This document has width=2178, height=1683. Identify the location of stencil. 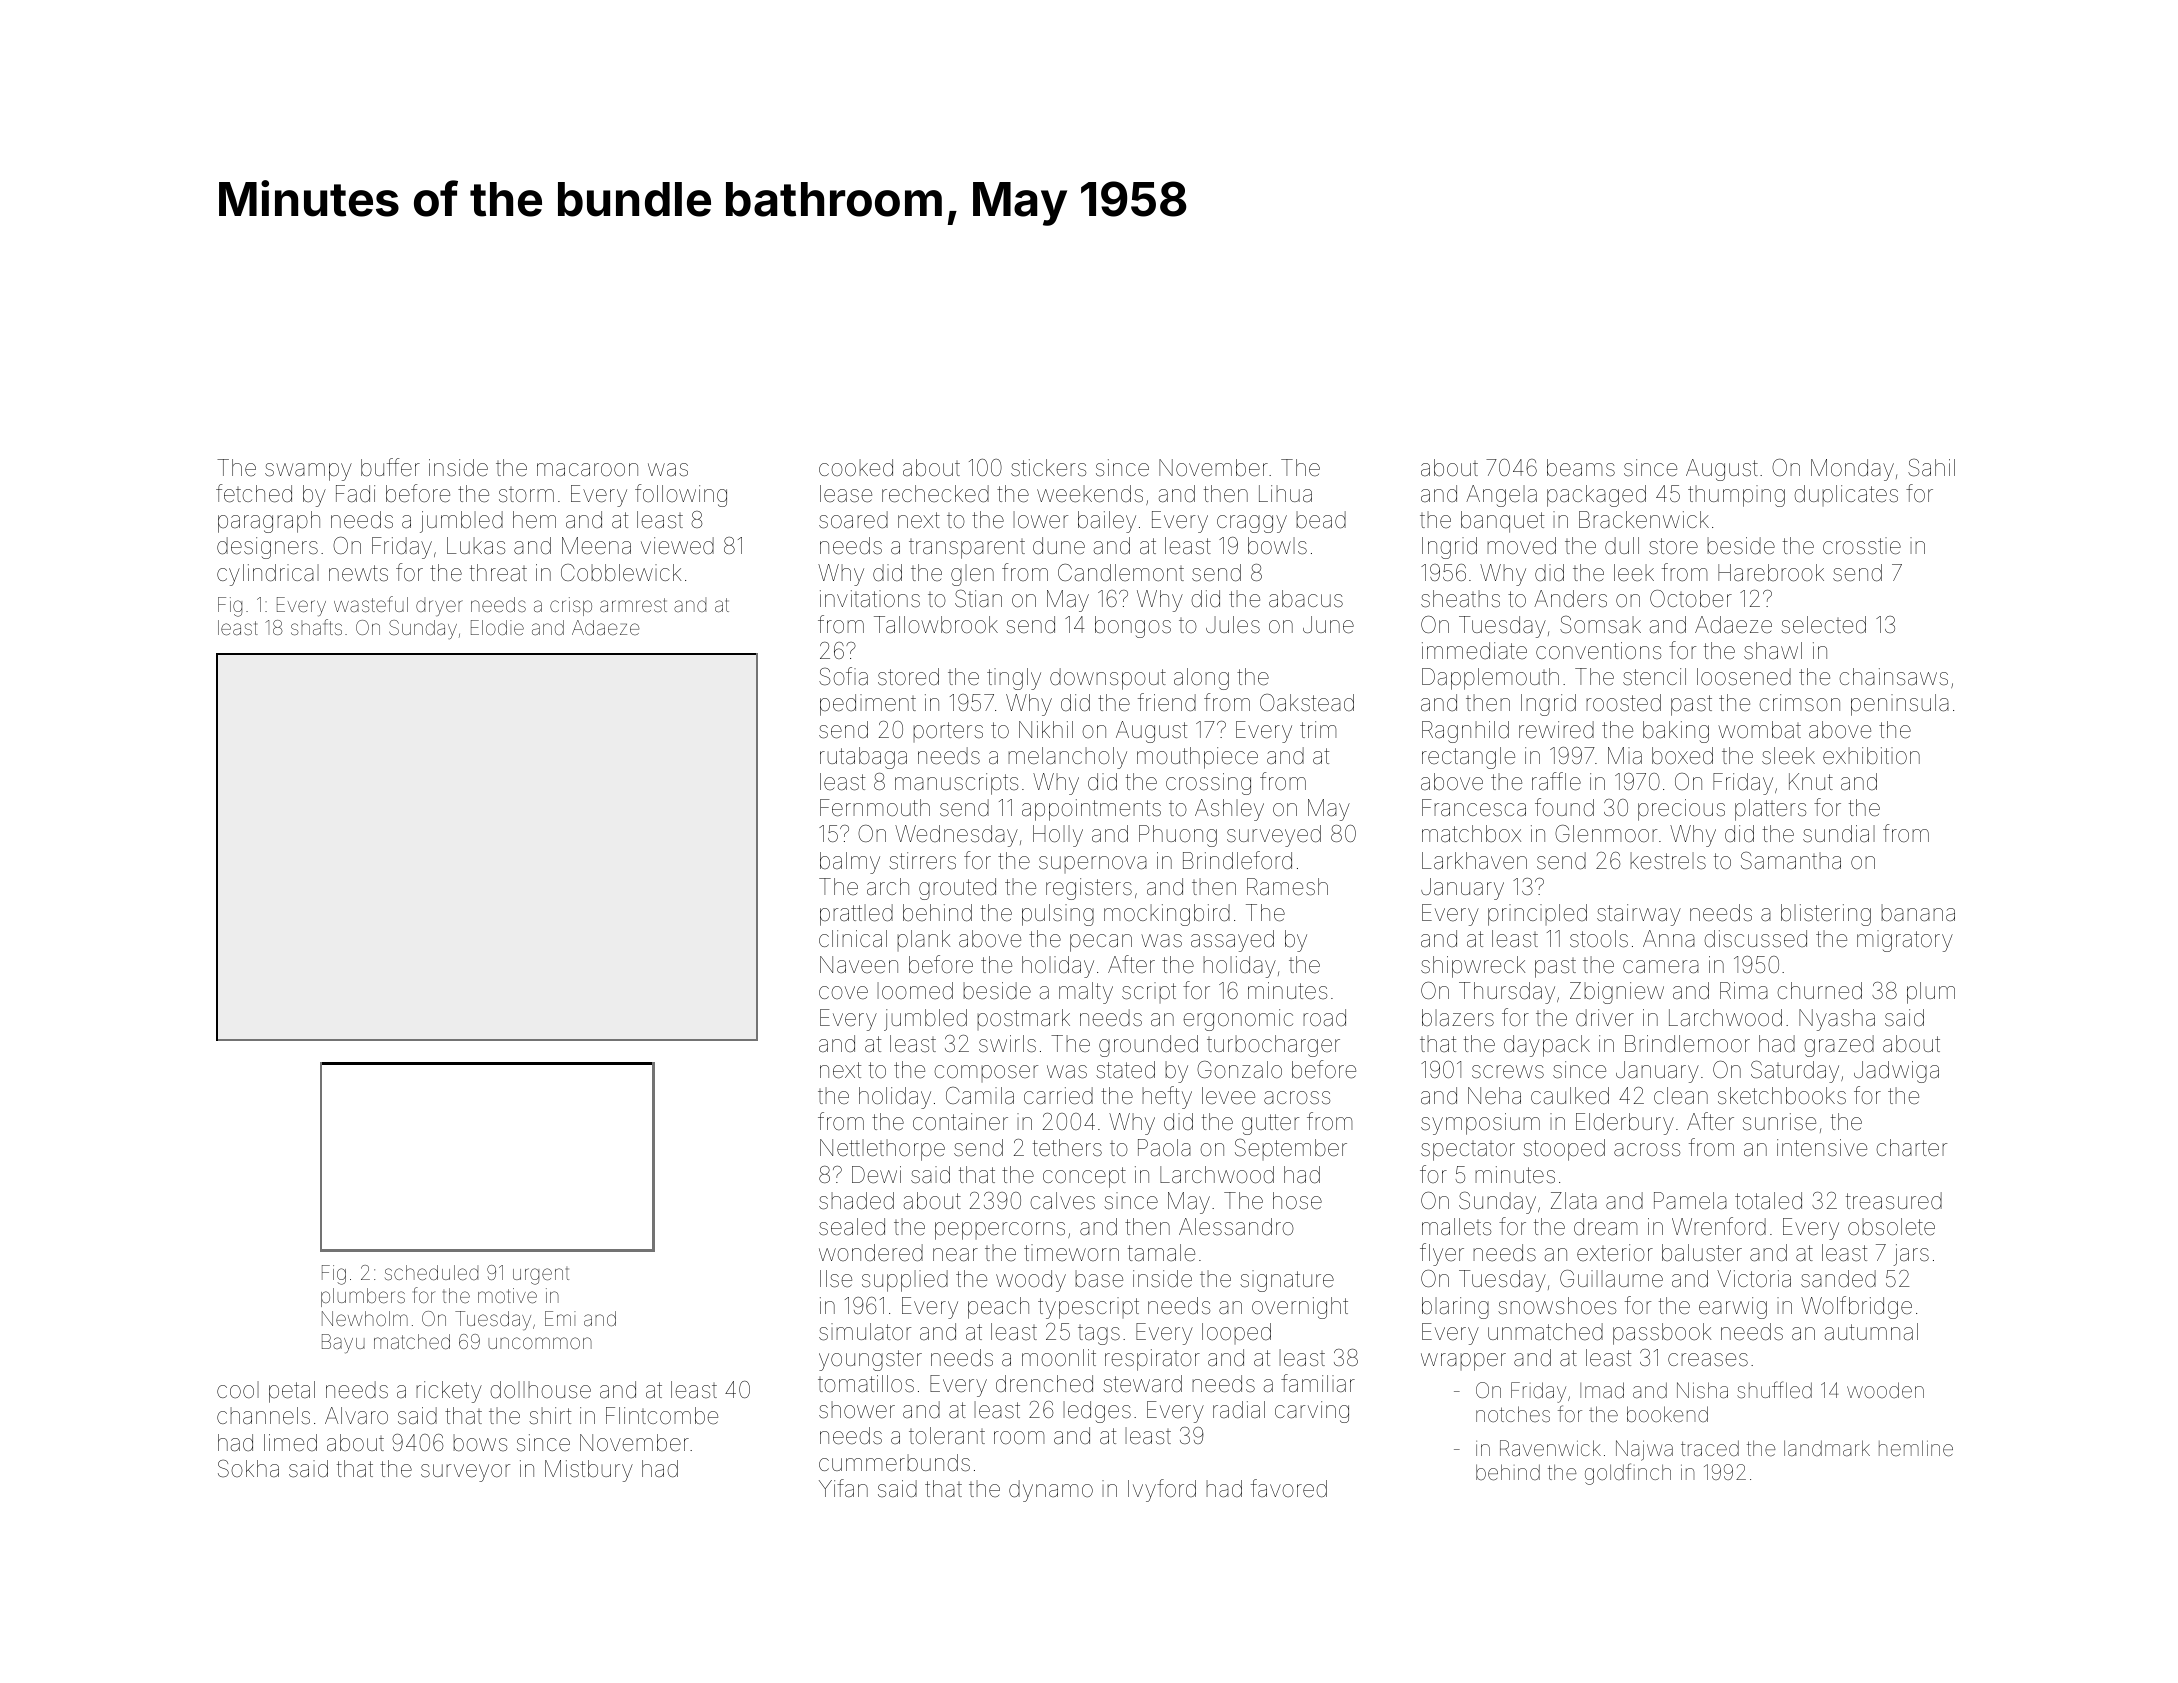
(1654, 677).
